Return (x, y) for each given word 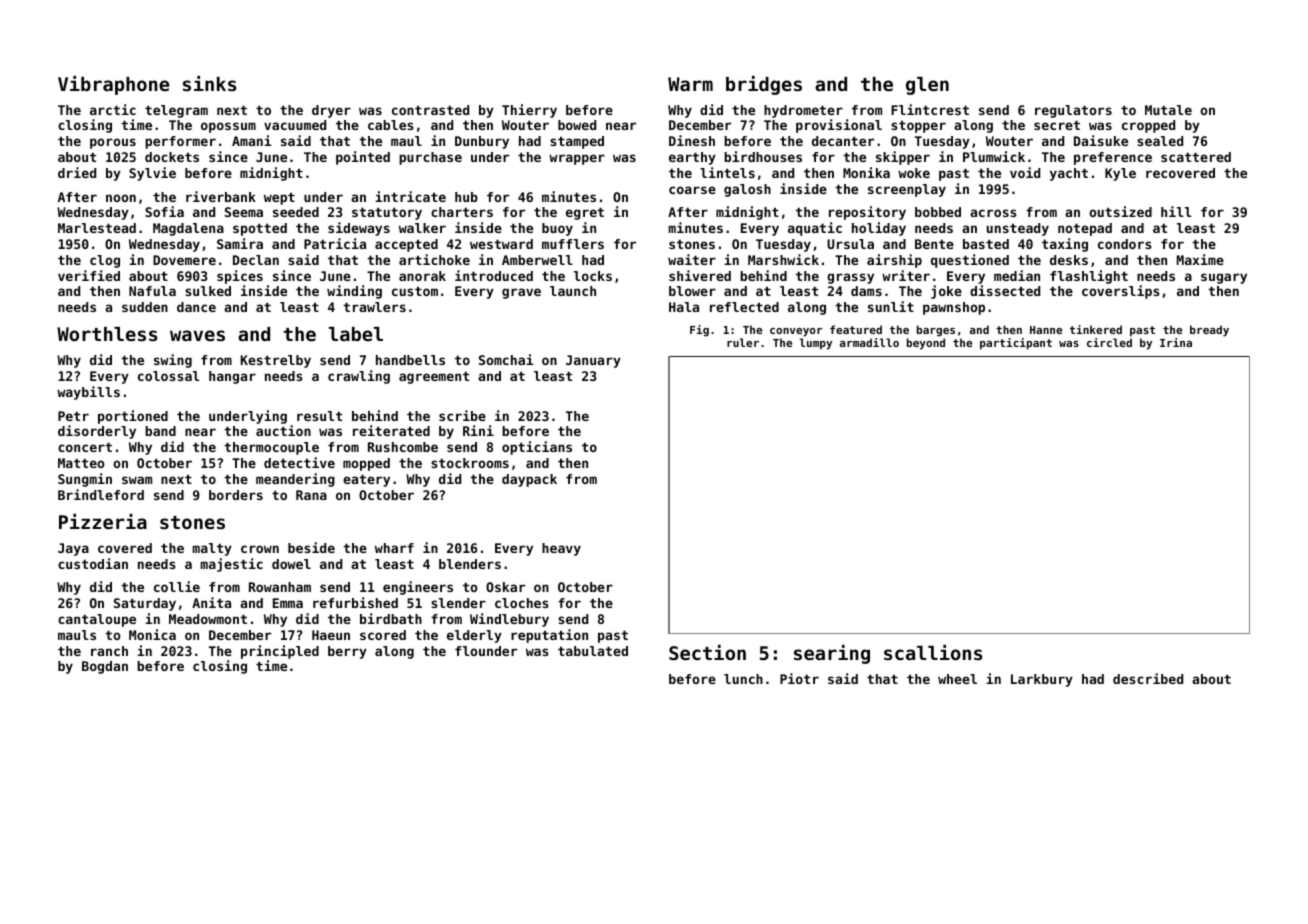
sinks (209, 83)
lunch (743, 679)
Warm (690, 84)
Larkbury (1042, 680)
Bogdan (105, 667)
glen (927, 86)
